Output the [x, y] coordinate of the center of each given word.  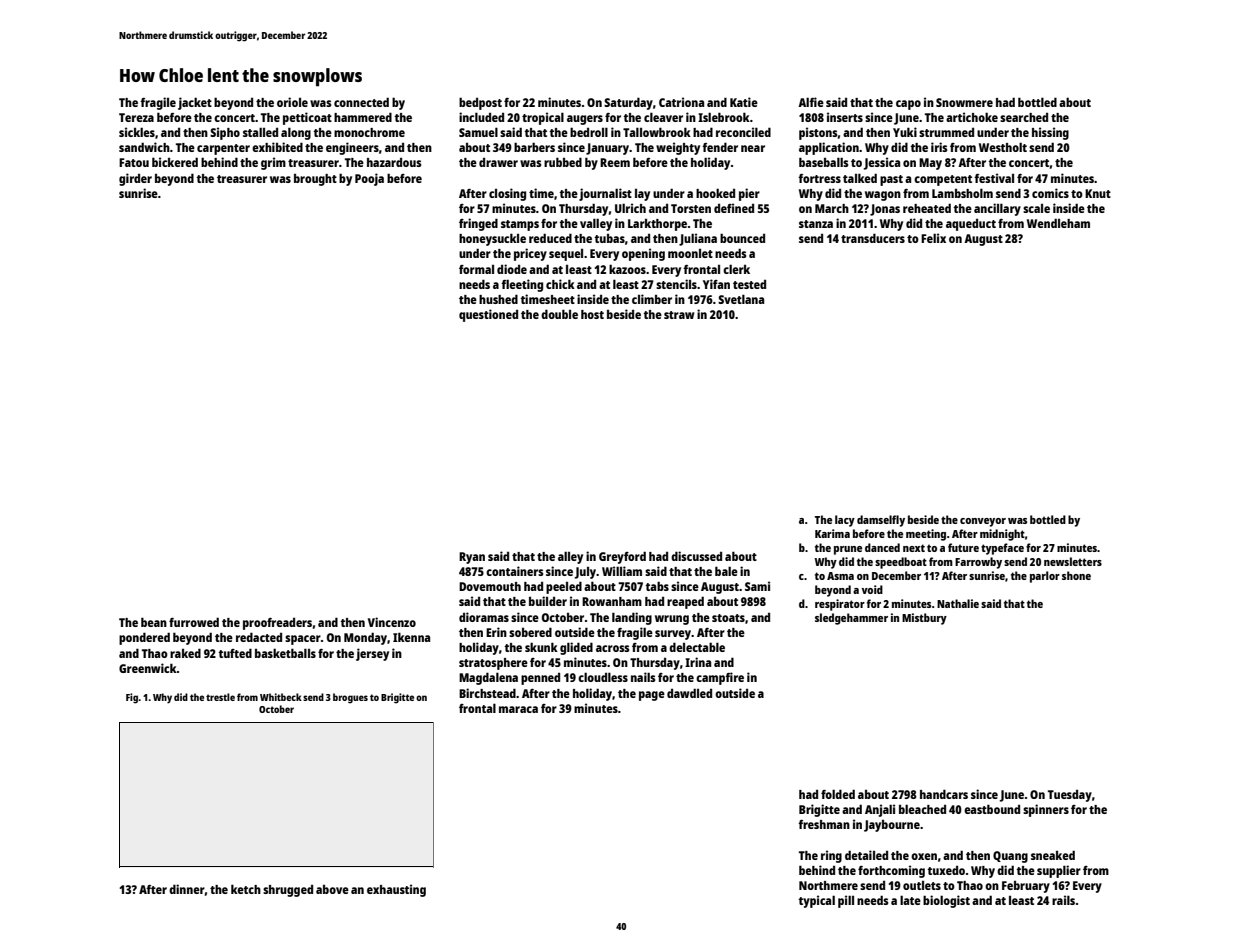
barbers [534, 147]
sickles [137, 132]
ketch [246, 889]
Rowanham [612, 601]
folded [838, 794]
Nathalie [958, 603]
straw [679, 315]
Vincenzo [392, 622]
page [652, 696]
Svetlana [741, 299]
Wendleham [1058, 223]
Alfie [811, 102]
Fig [132, 698]
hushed [498, 299]
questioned [488, 315]
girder [135, 179]
